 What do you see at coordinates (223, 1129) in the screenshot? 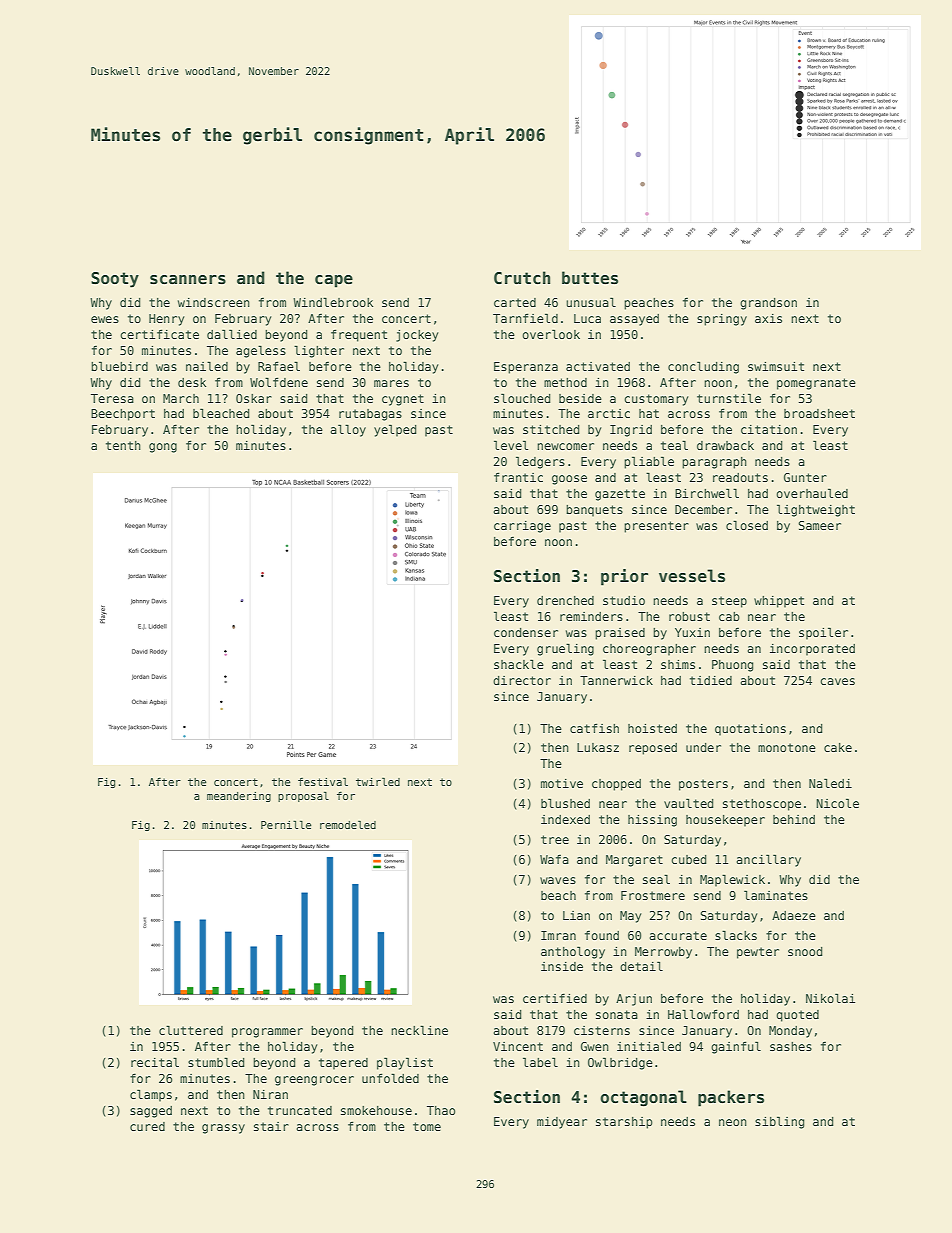
I see `grassy` at bounding box center [223, 1129].
